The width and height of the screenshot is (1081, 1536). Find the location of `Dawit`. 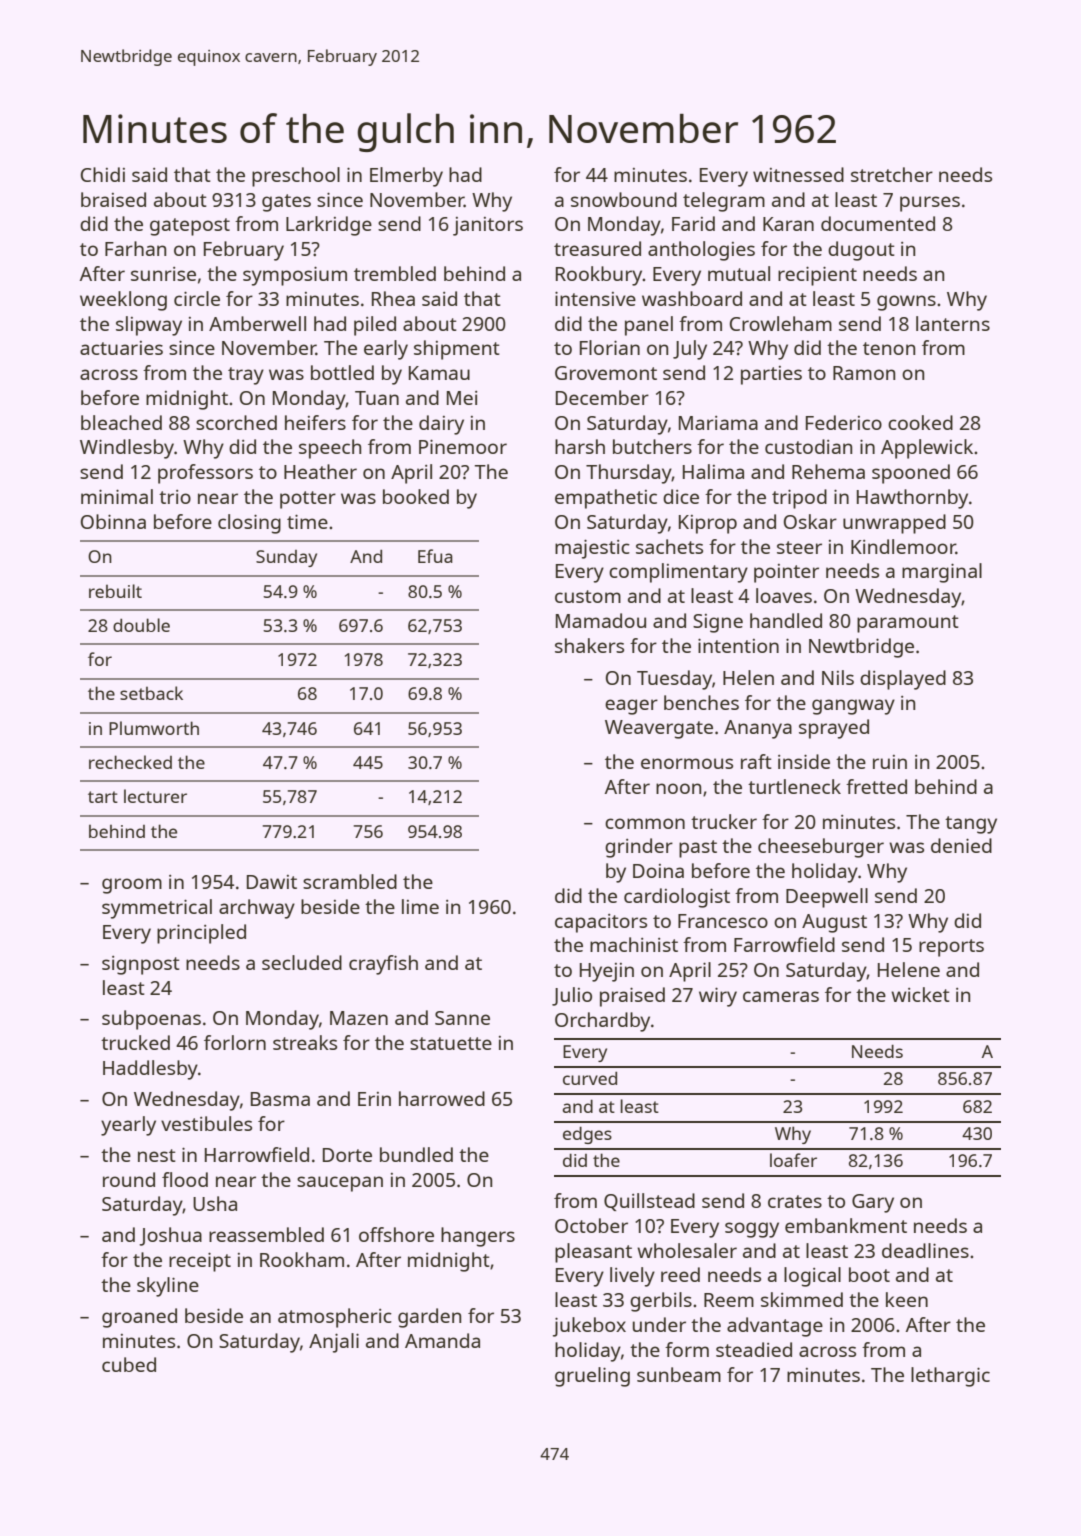

Dawit is located at coordinates (272, 882).
